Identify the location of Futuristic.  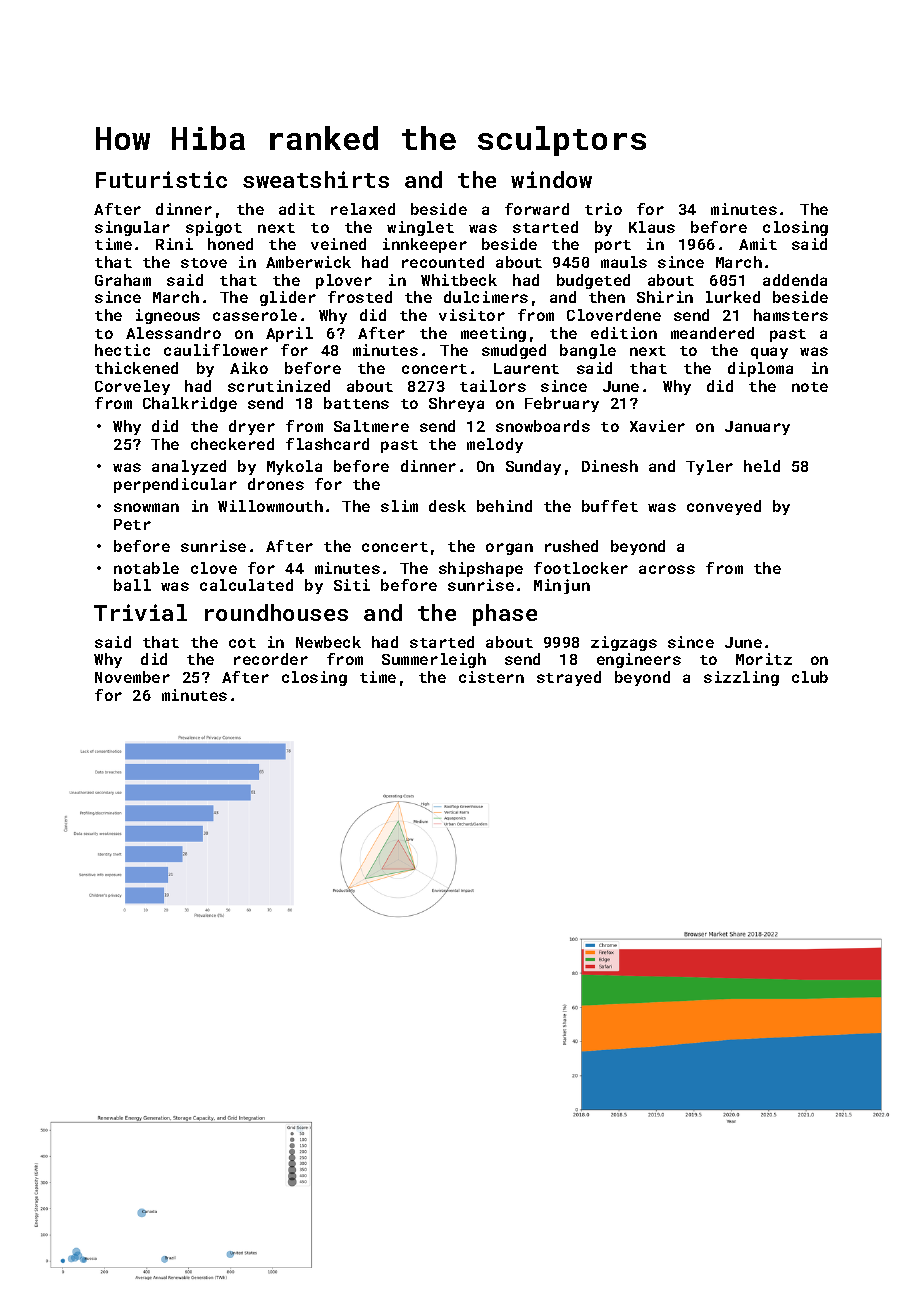
(161, 179).
